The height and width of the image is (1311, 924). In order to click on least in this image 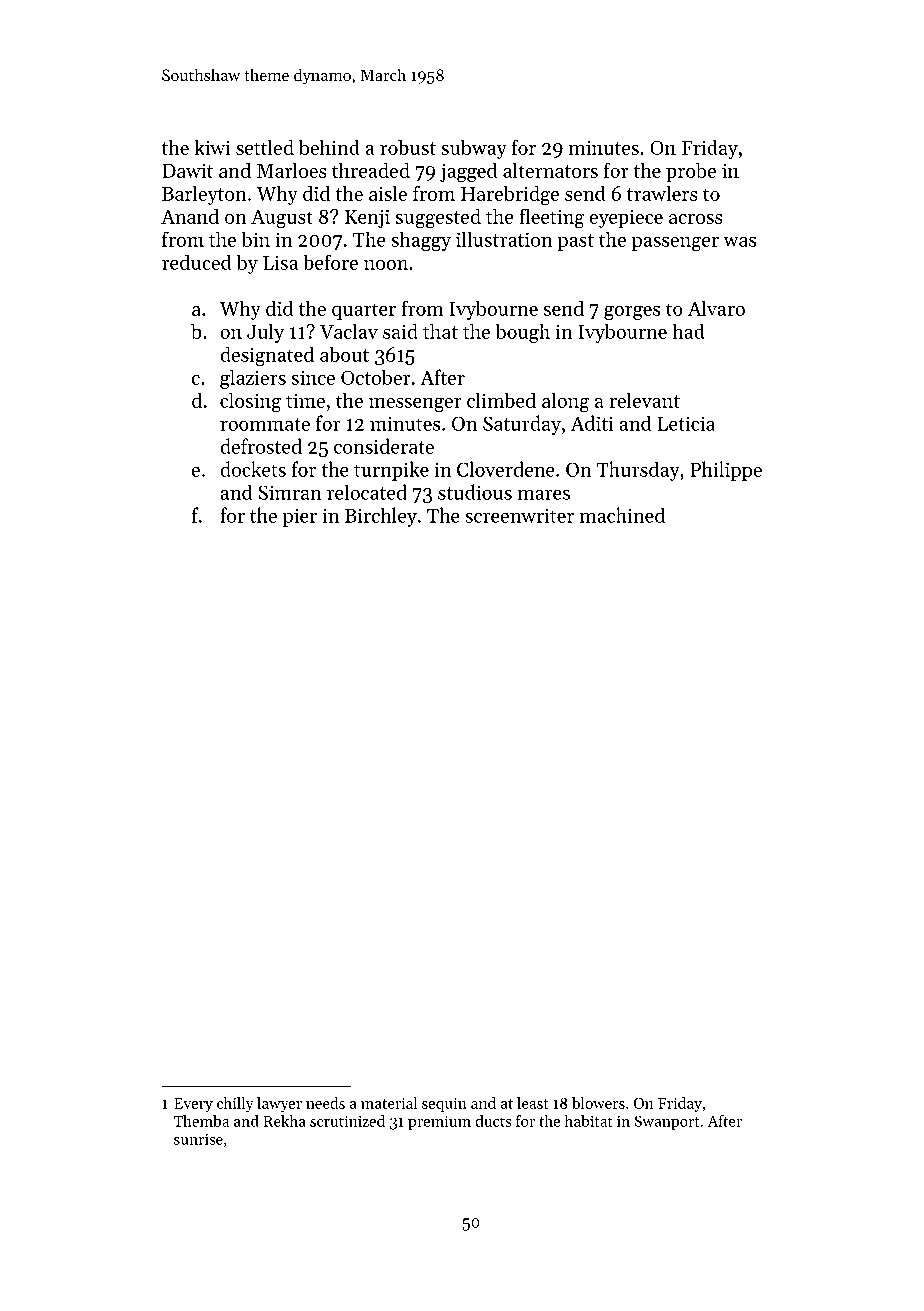, I will do `click(532, 1103)`.
